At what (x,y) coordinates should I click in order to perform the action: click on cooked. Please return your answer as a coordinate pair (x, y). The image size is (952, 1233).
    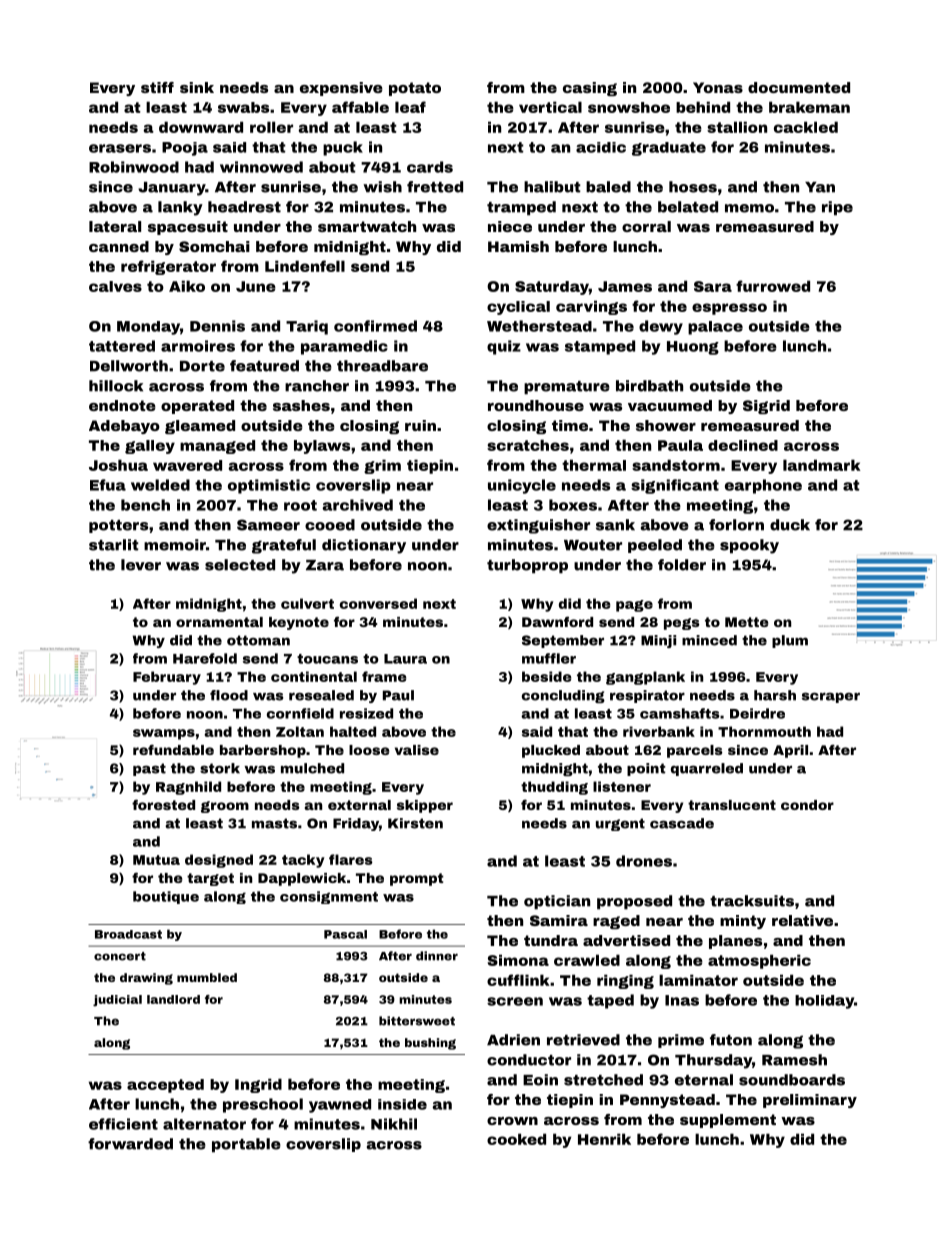
    Looking at the image, I should click on (516, 1139).
